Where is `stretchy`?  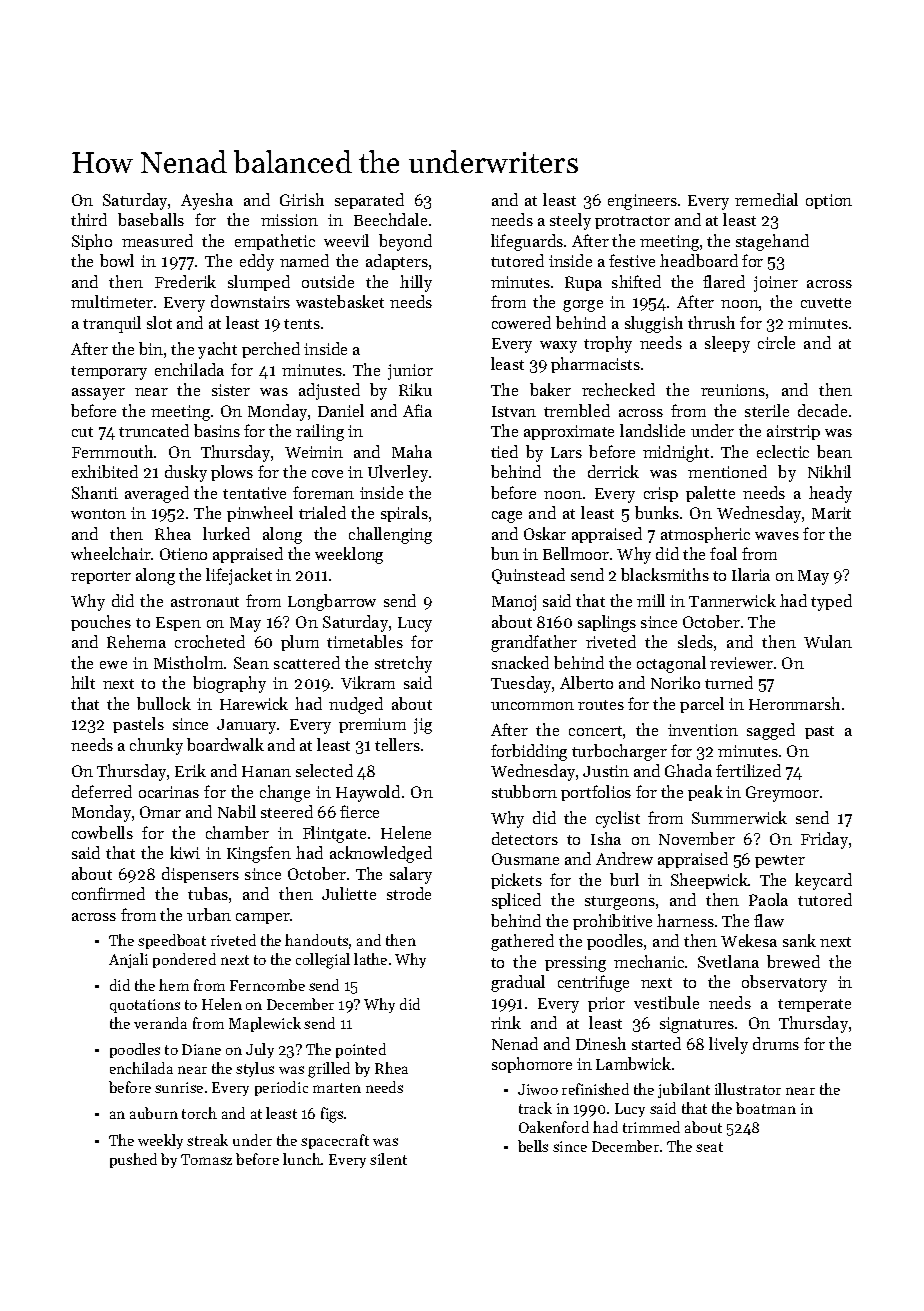
stretchy is located at coordinates (403, 664).
